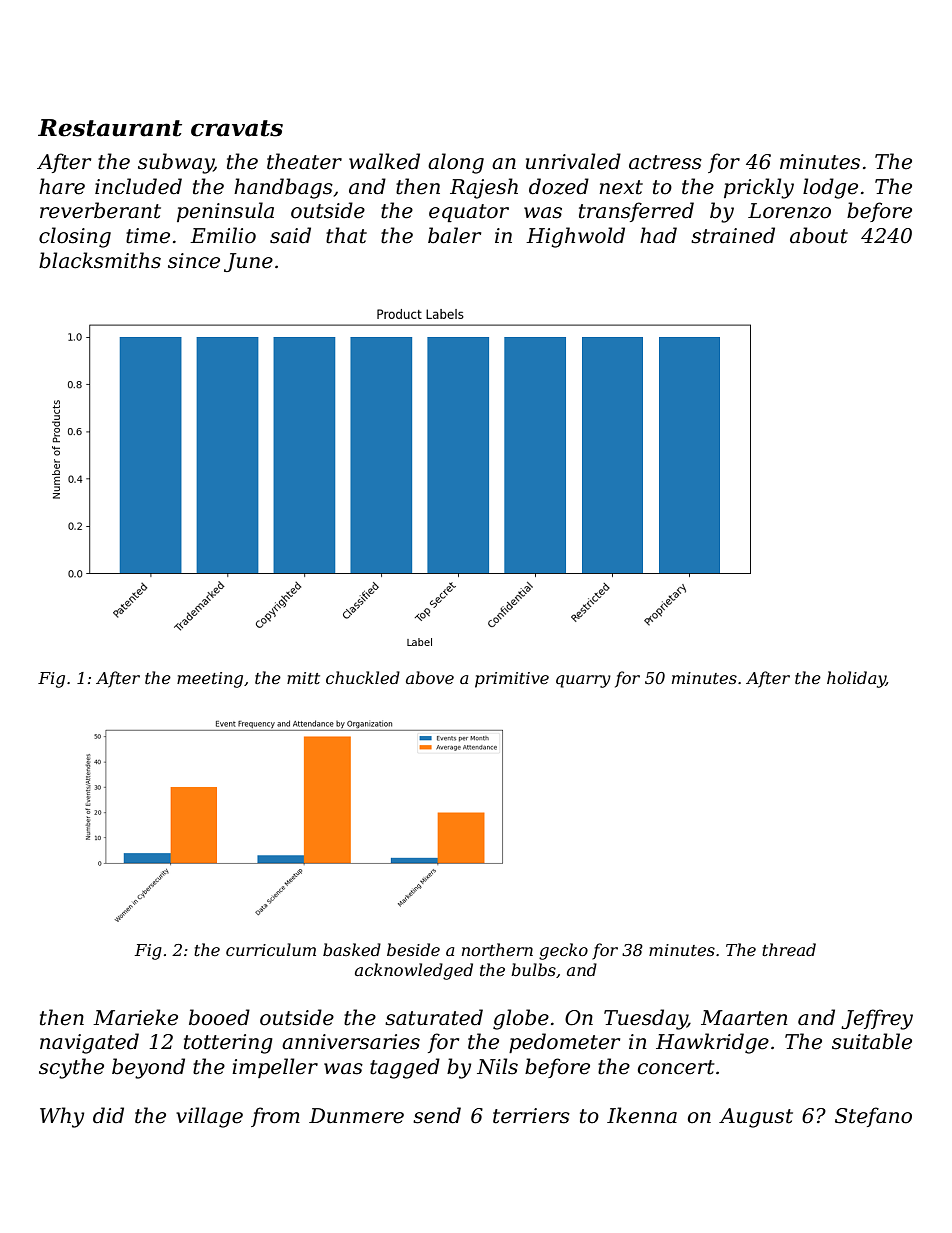 The image size is (952, 1233). What do you see at coordinates (430, 677) in the page?
I see `above` at bounding box center [430, 677].
